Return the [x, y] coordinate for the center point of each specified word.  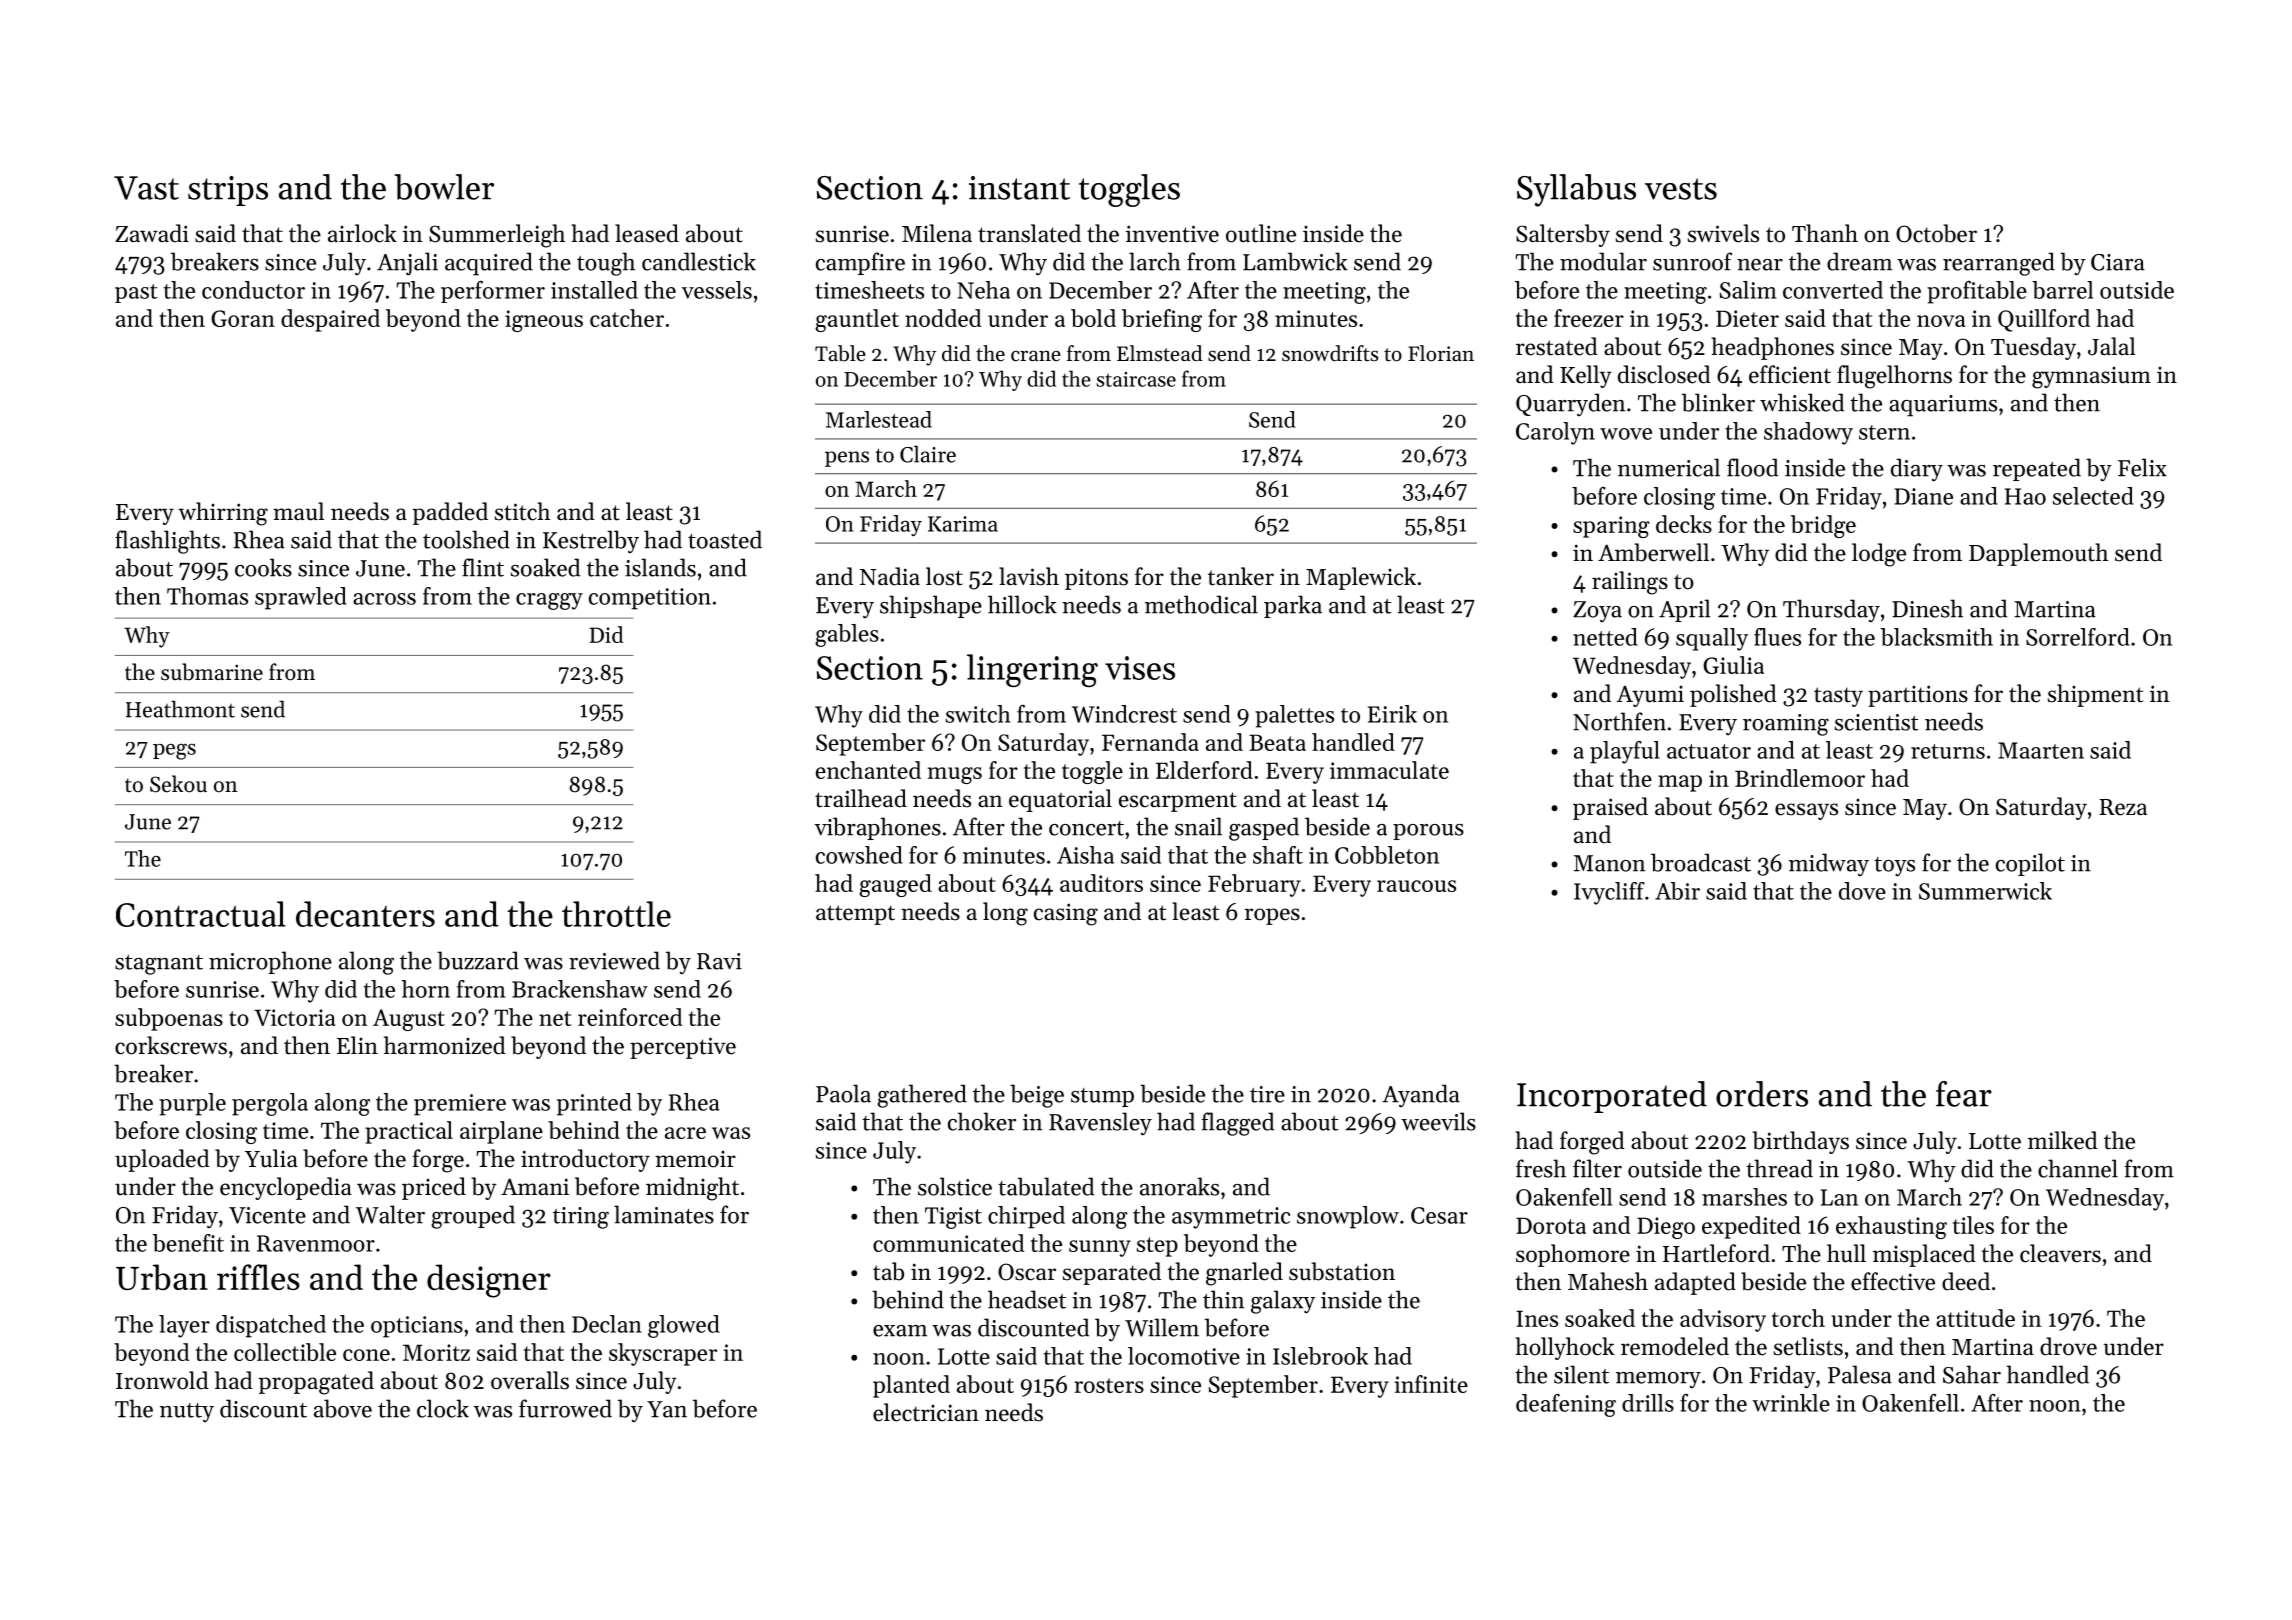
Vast [146, 188]
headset [1027, 1299]
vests [1681, 189]
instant [1019, 188]
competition [650, 599]
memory [1658, 1380]
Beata [1277, 742]
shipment [2095, 695]
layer [184, 1326]
